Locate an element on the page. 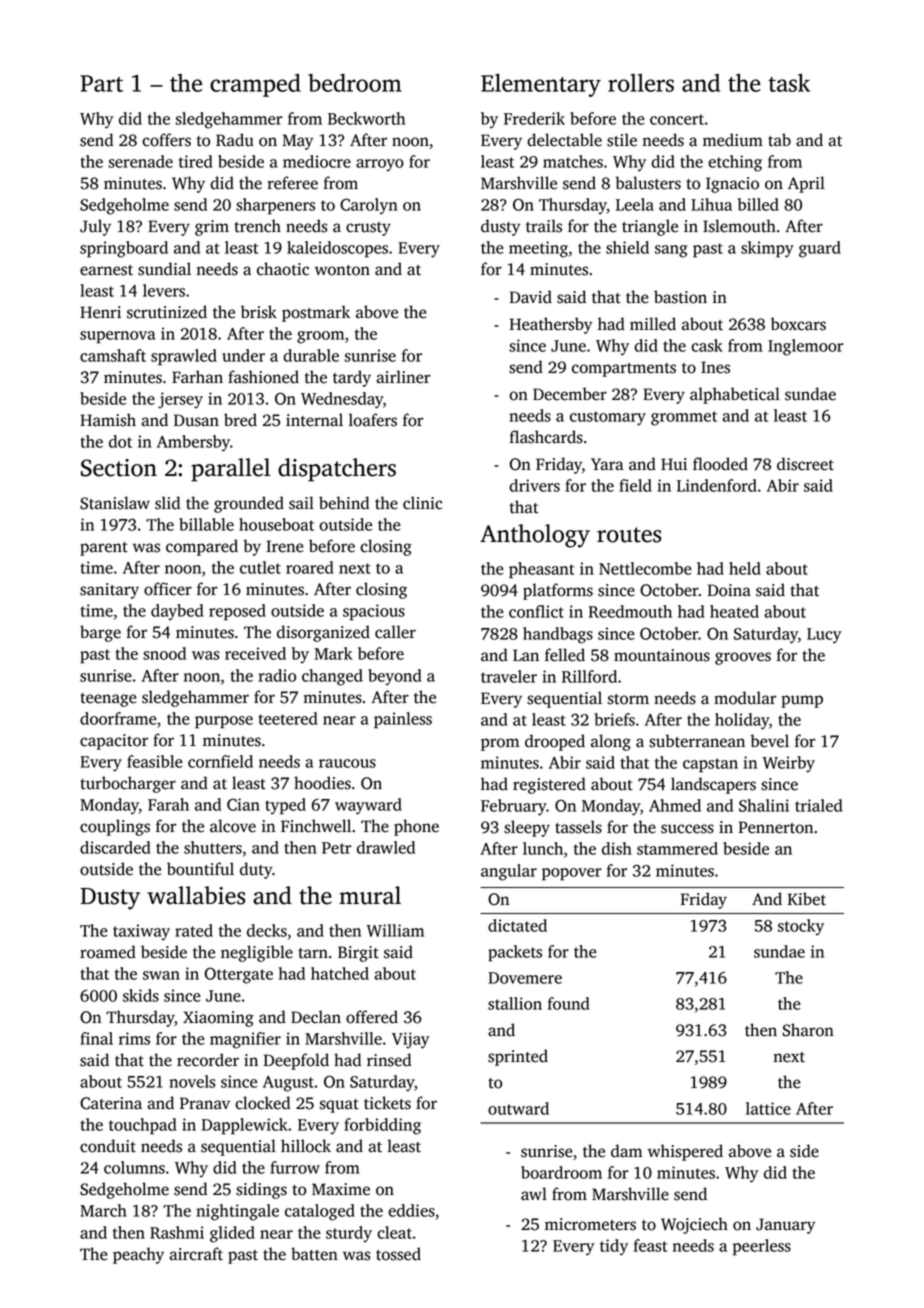  batten is located at coordinates (314, 1254).
